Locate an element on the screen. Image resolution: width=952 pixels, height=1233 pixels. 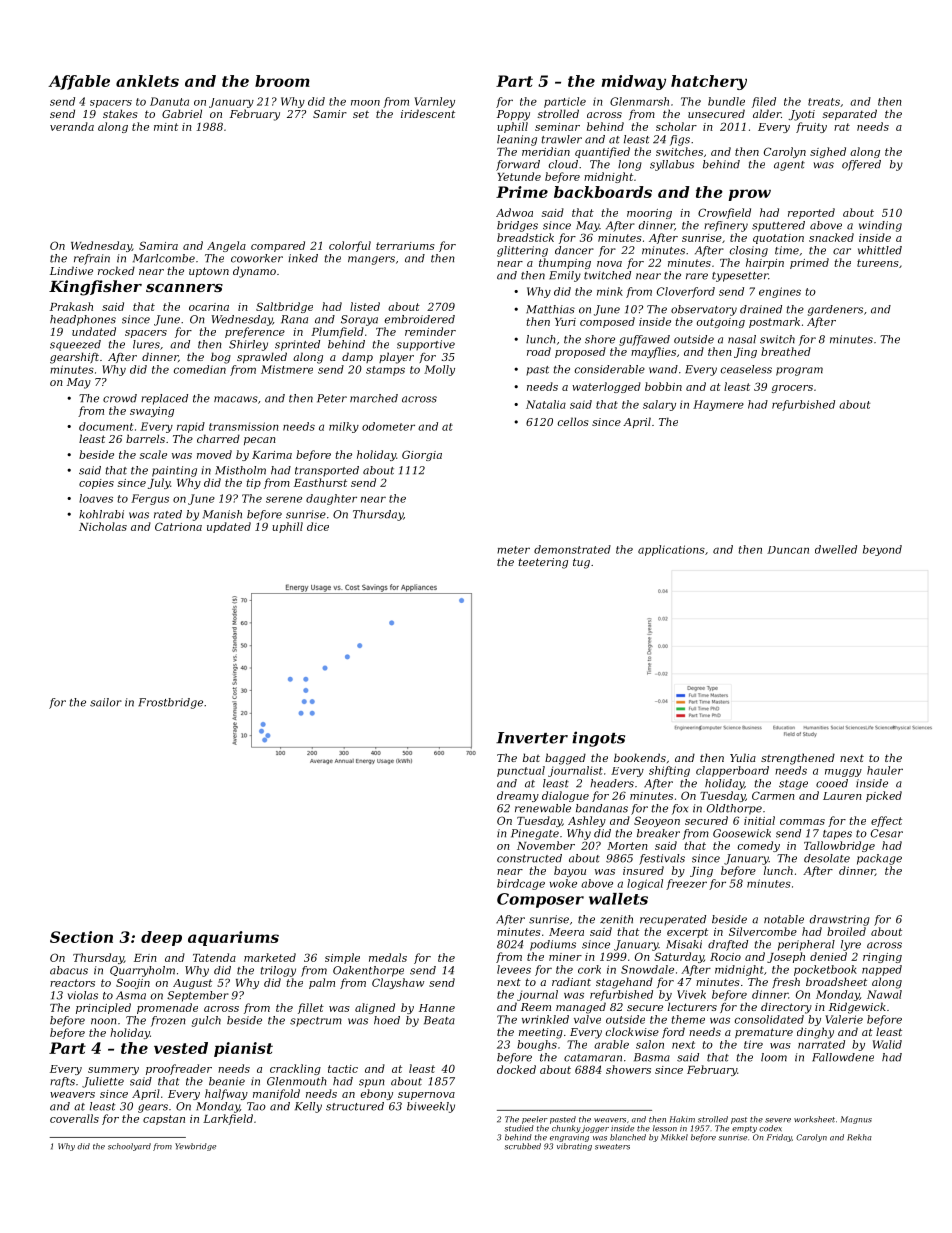
hatchery is located at coordinates (709, 82).
